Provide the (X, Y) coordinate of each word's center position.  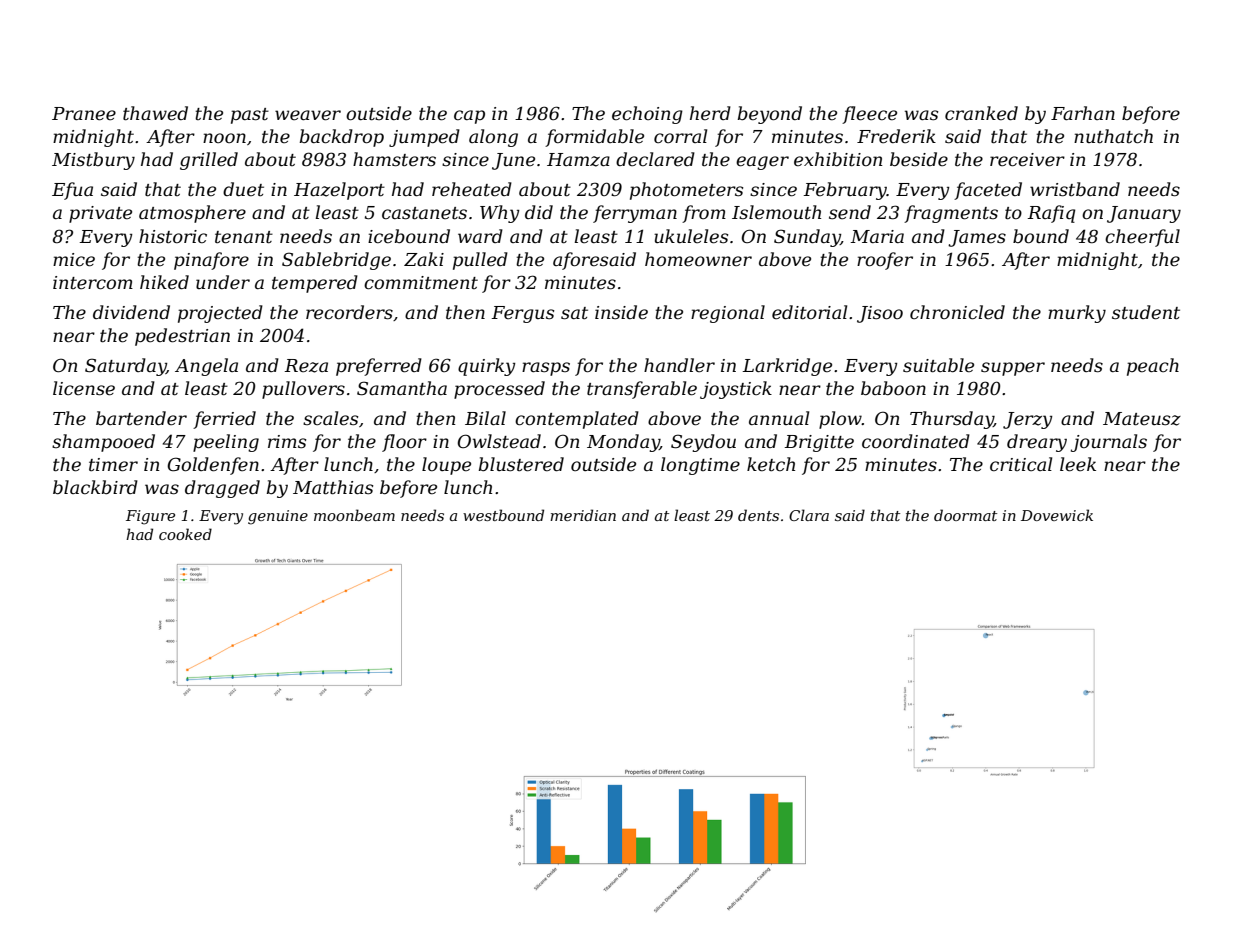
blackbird (95, 487)
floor (404, 443)
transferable (642, 390)
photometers (686, 191)
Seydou (703, 443)
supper (1013, 369)
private (100, 214)
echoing (647, 115)
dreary (1037, 443)
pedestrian (182, 337)
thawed (155, 113)
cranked (981, 113)
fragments (951, 214)
